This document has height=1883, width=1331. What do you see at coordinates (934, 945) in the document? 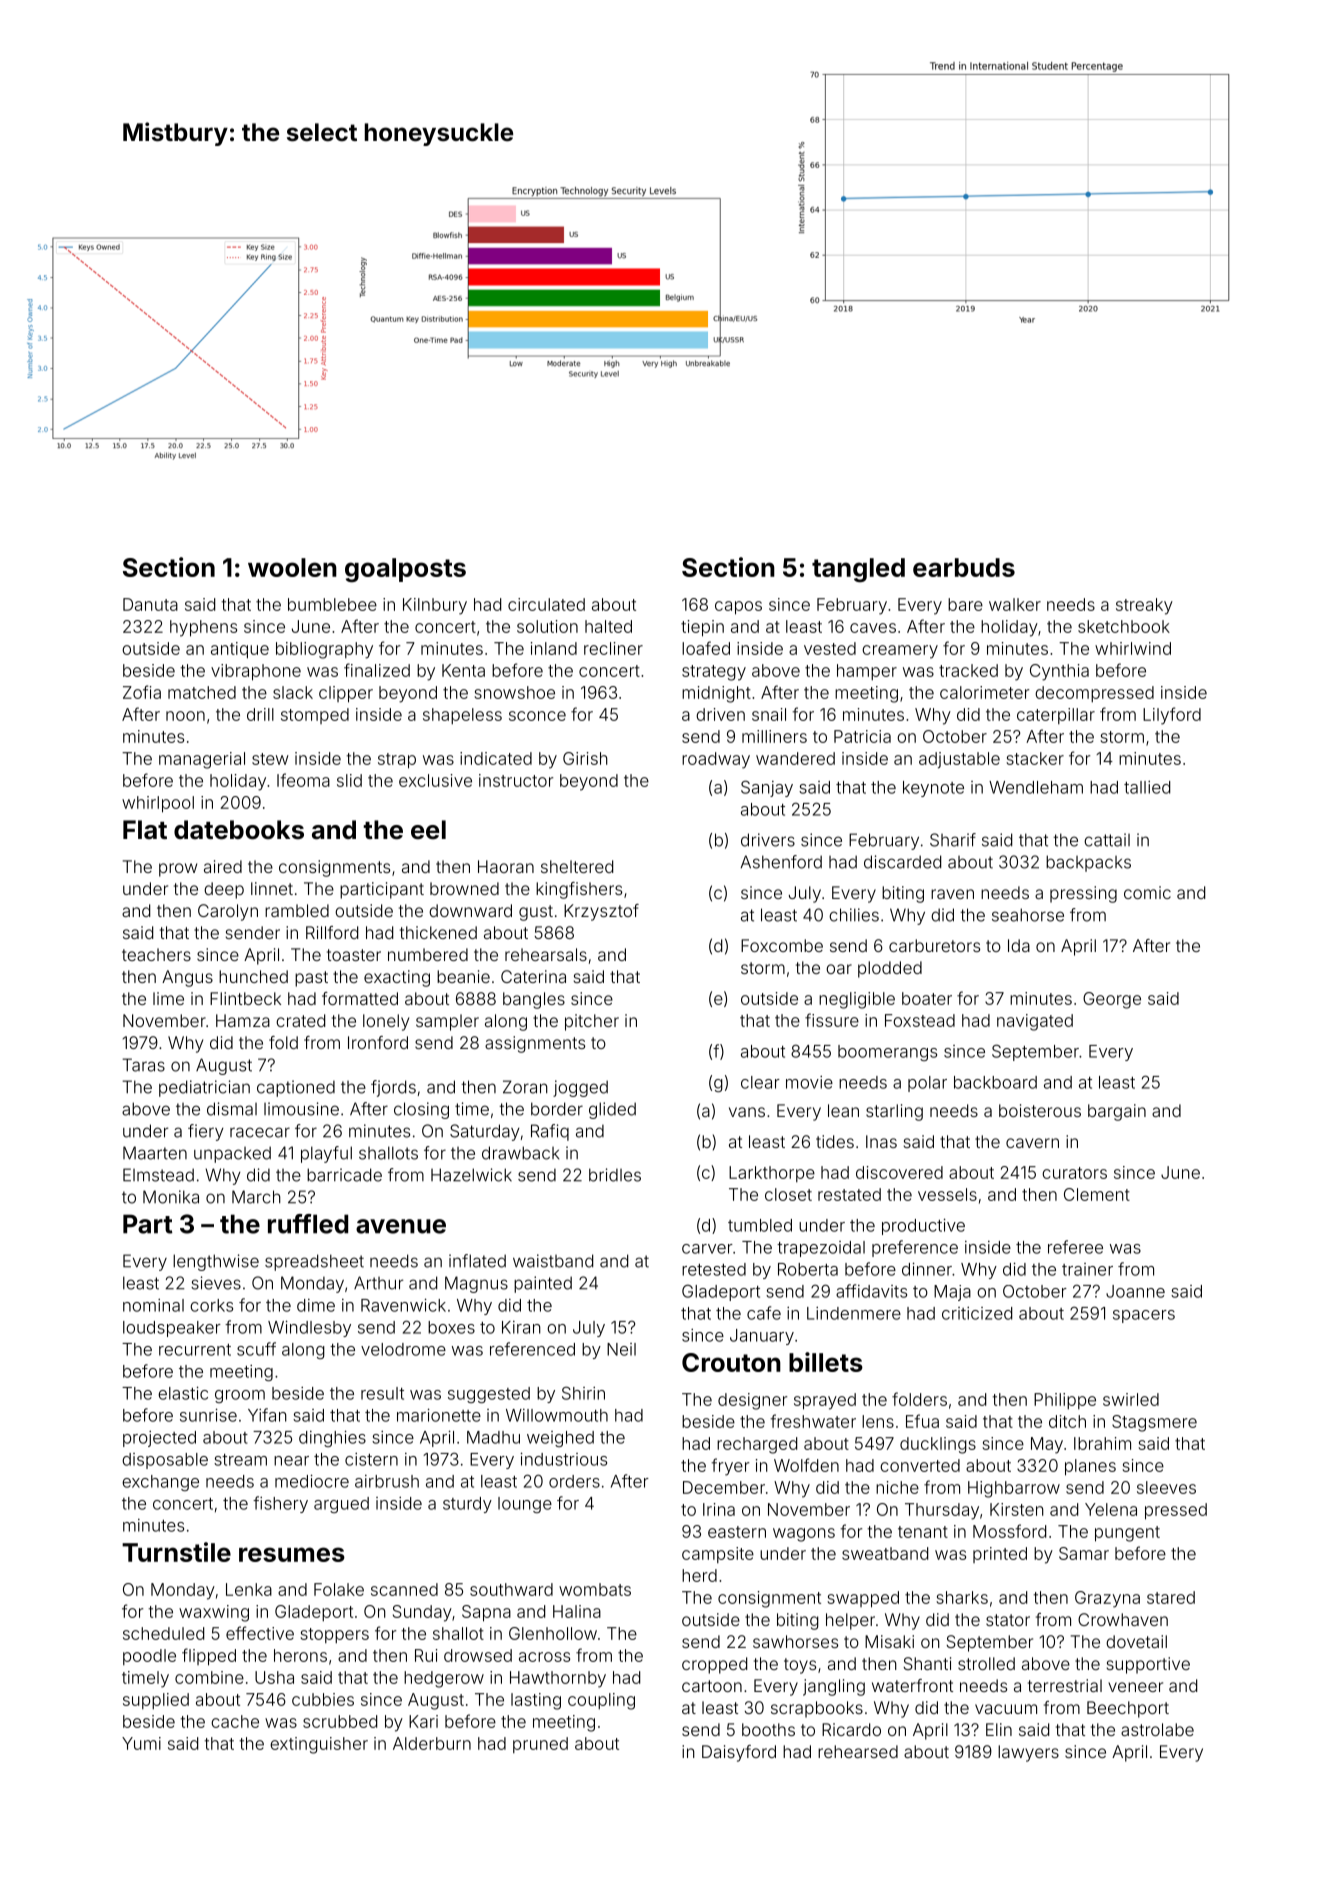
I see `carburetors` at bounding box center [934, 945].
